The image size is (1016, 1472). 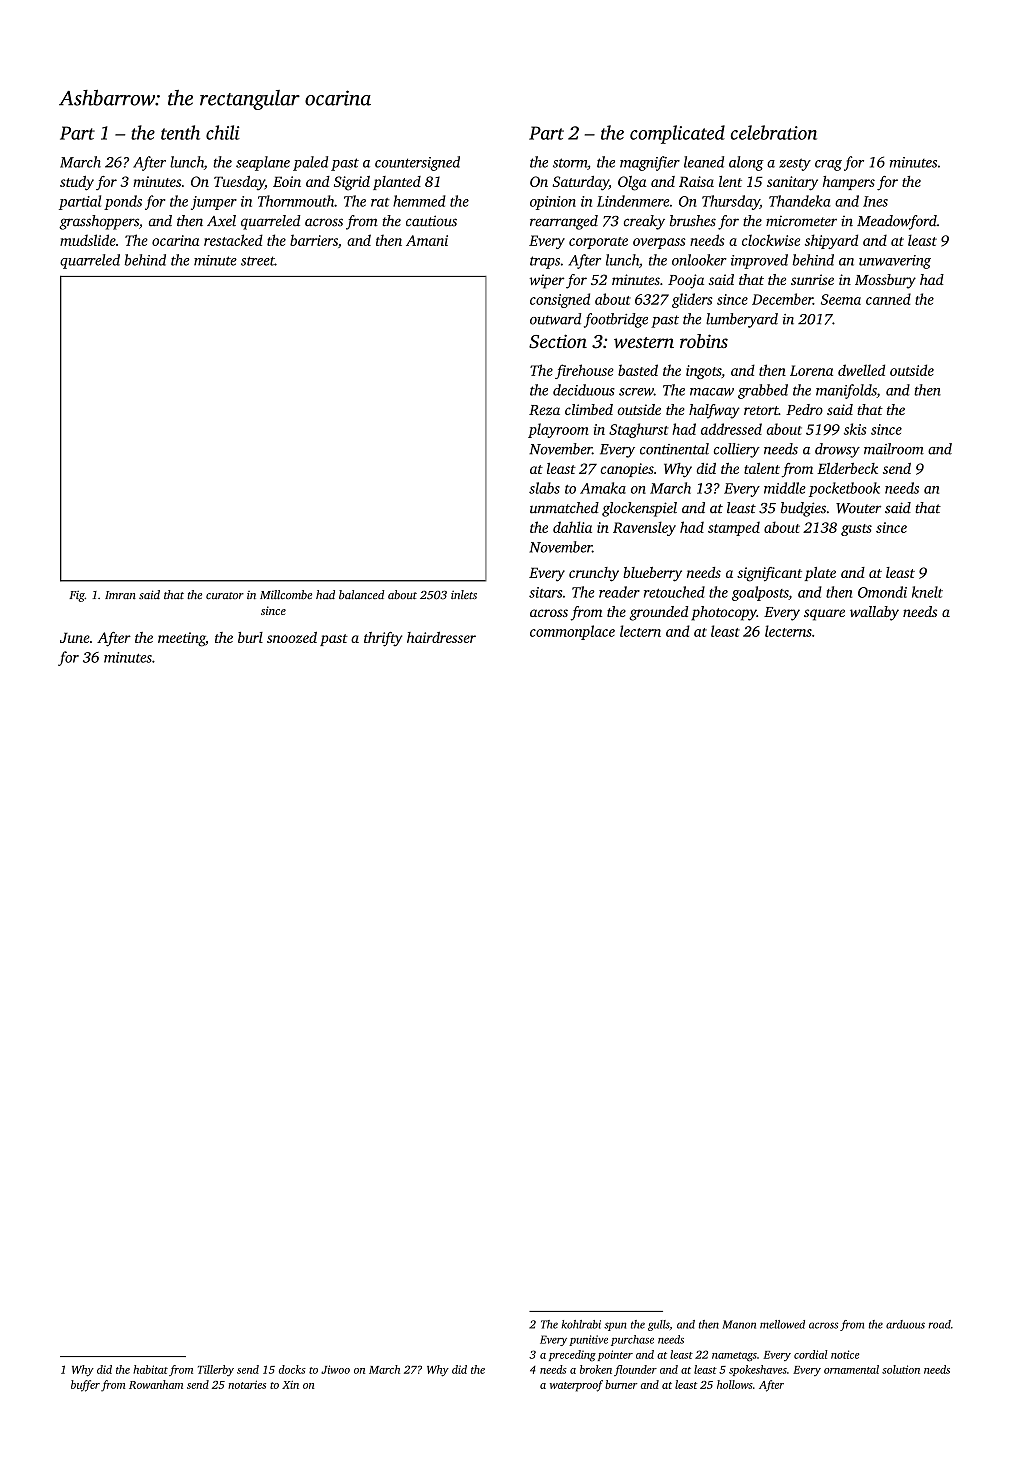 I want to click on inlets, so click(x=464, y=594).
